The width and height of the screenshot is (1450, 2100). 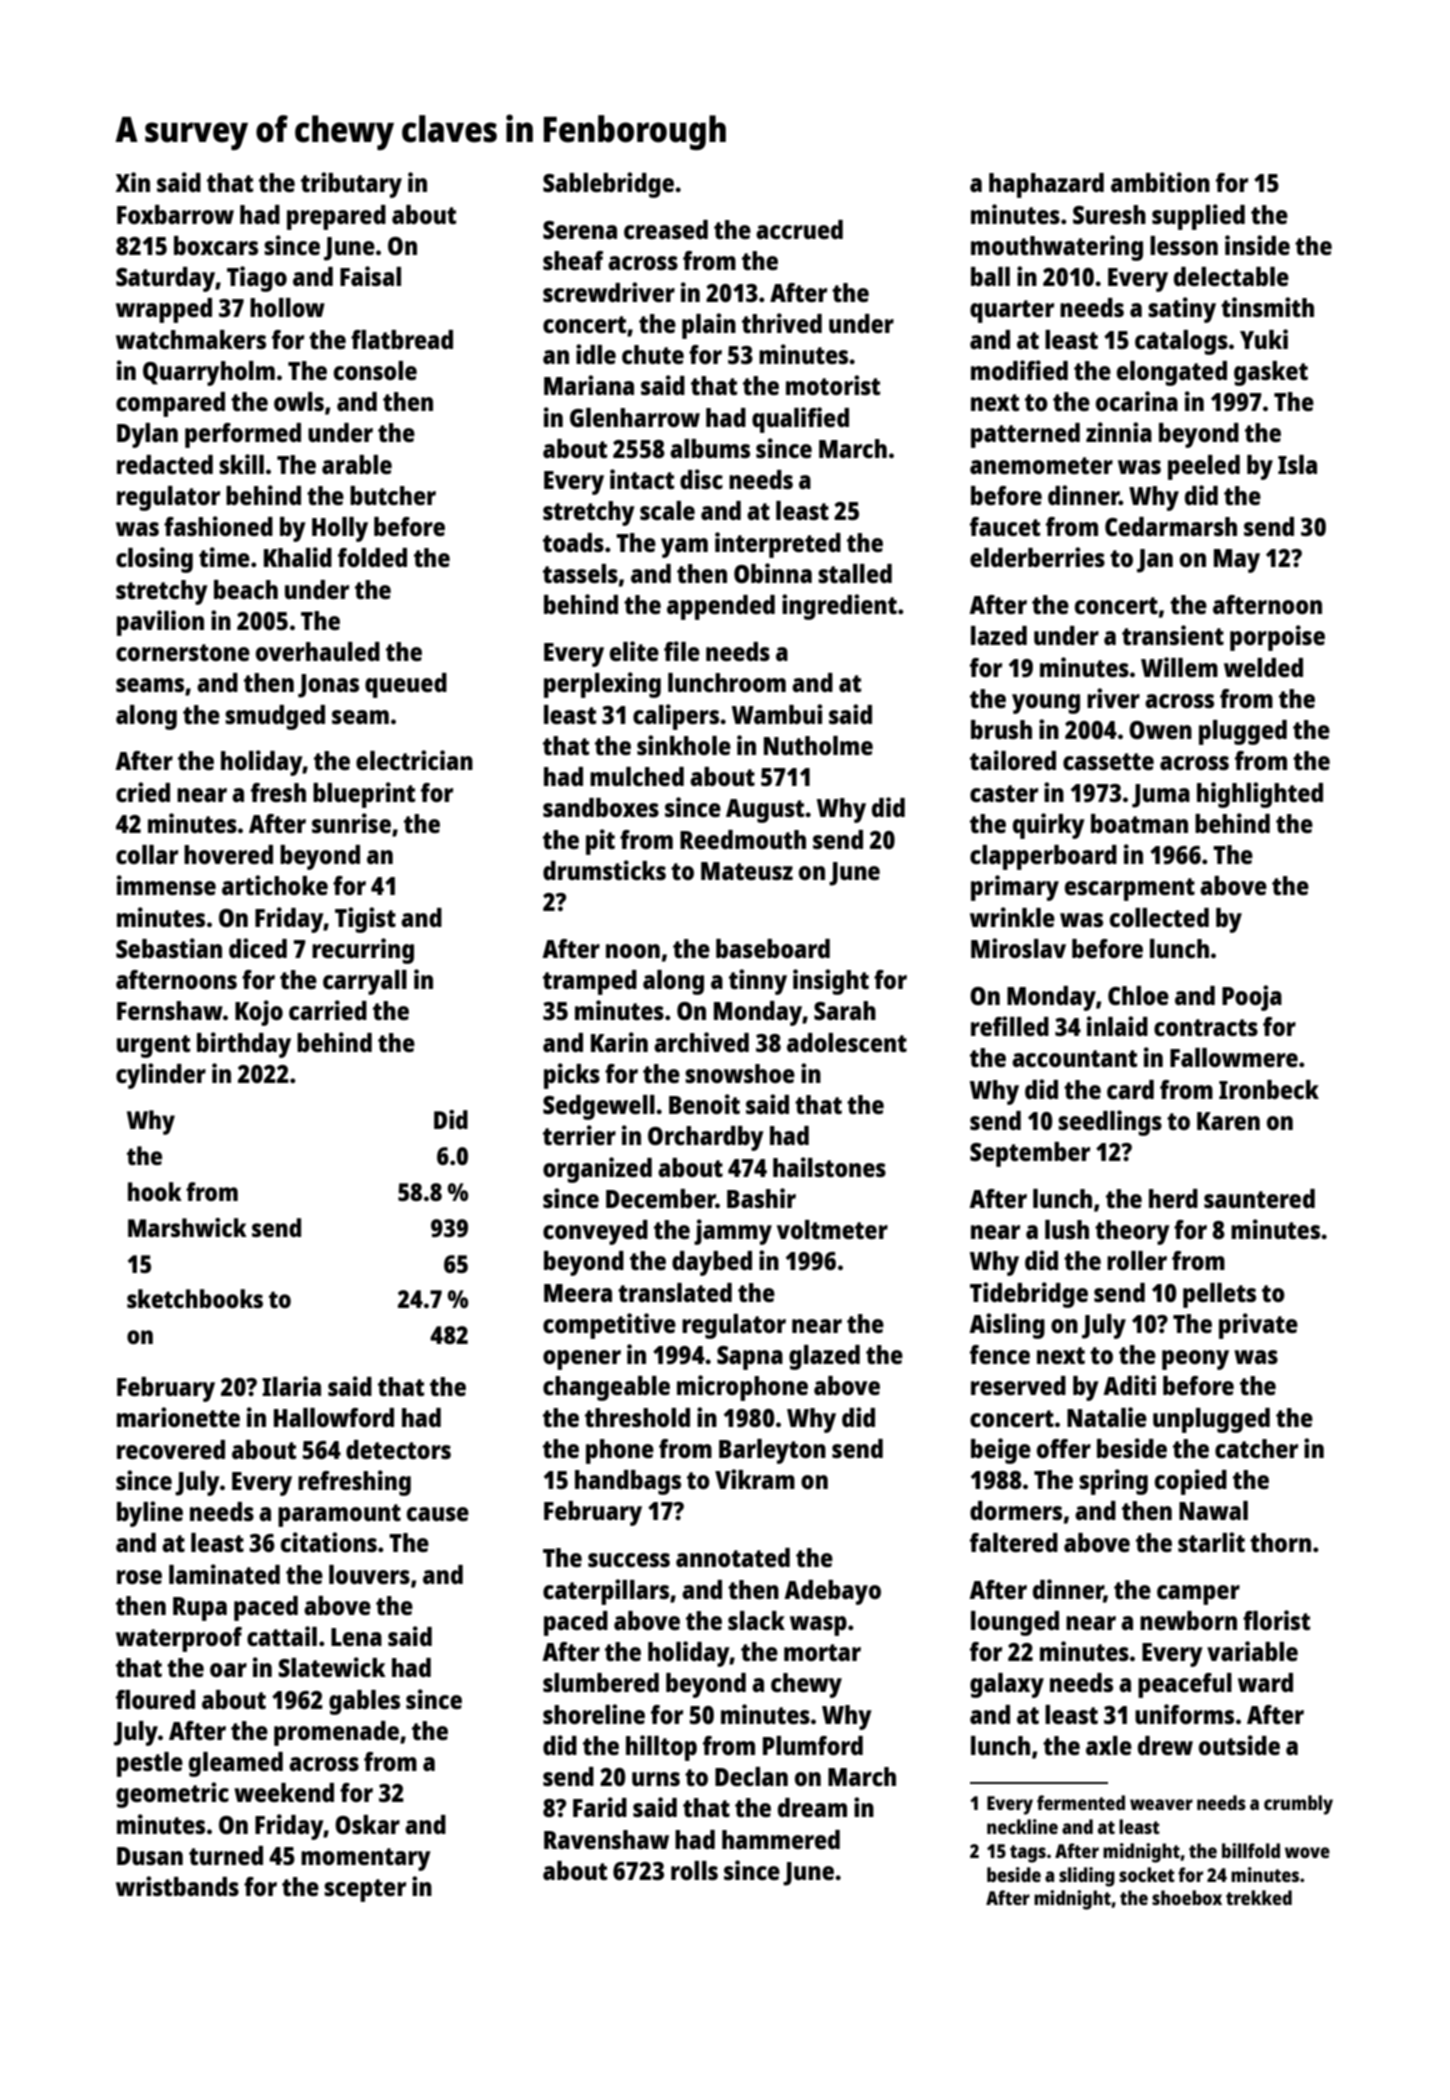 I want to click on Sablebridge, so click(x=608, y=185).
